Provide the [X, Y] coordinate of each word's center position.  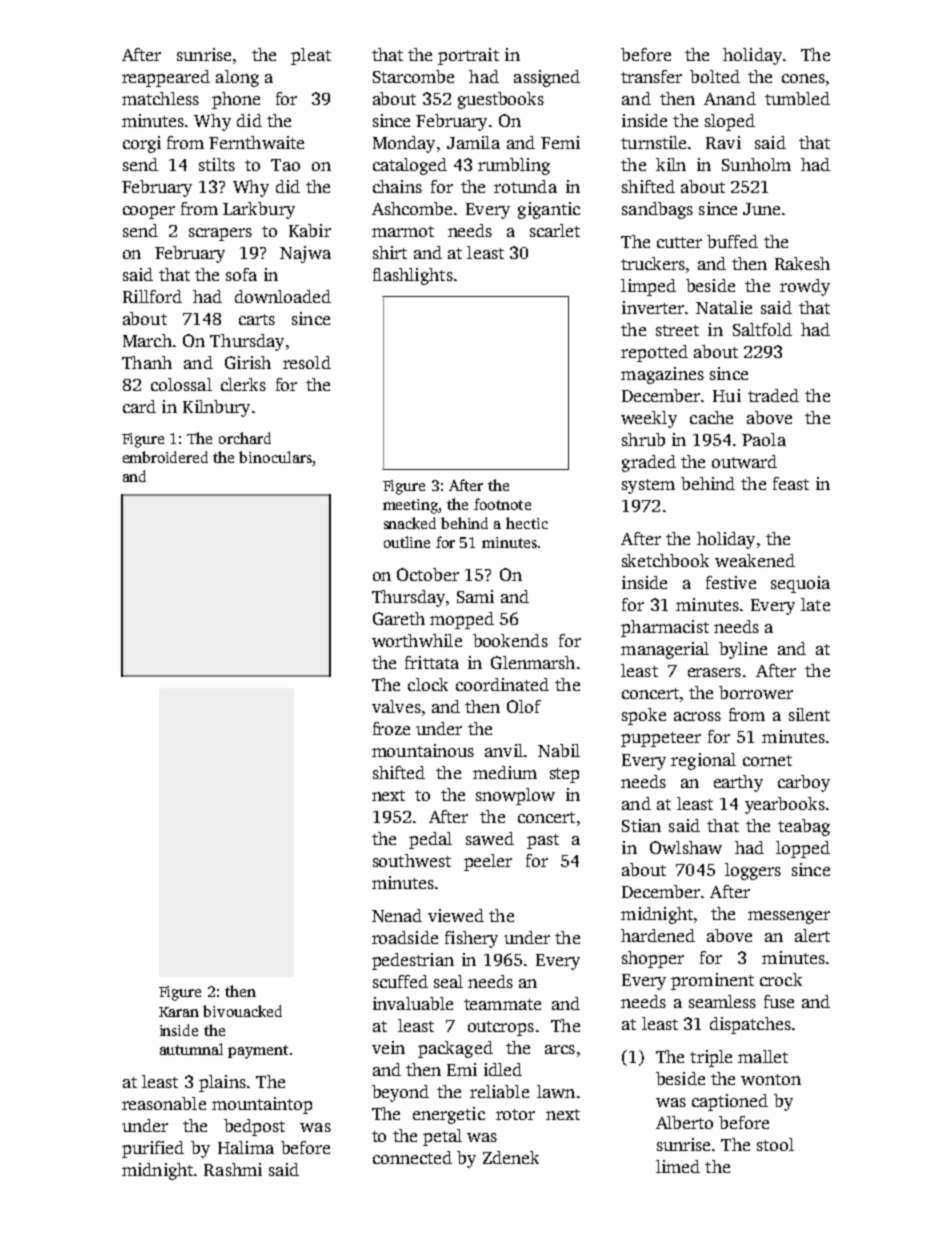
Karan [179, 1012]
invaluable [413, 1003]
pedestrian [413, 961]
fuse [779, 1001]
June [761, 209]
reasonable [164, 1103]
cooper [149, 212]
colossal [181, 384]
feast [791, 483]
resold [307, 362]
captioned [730, 1102]
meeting [411, 506]
